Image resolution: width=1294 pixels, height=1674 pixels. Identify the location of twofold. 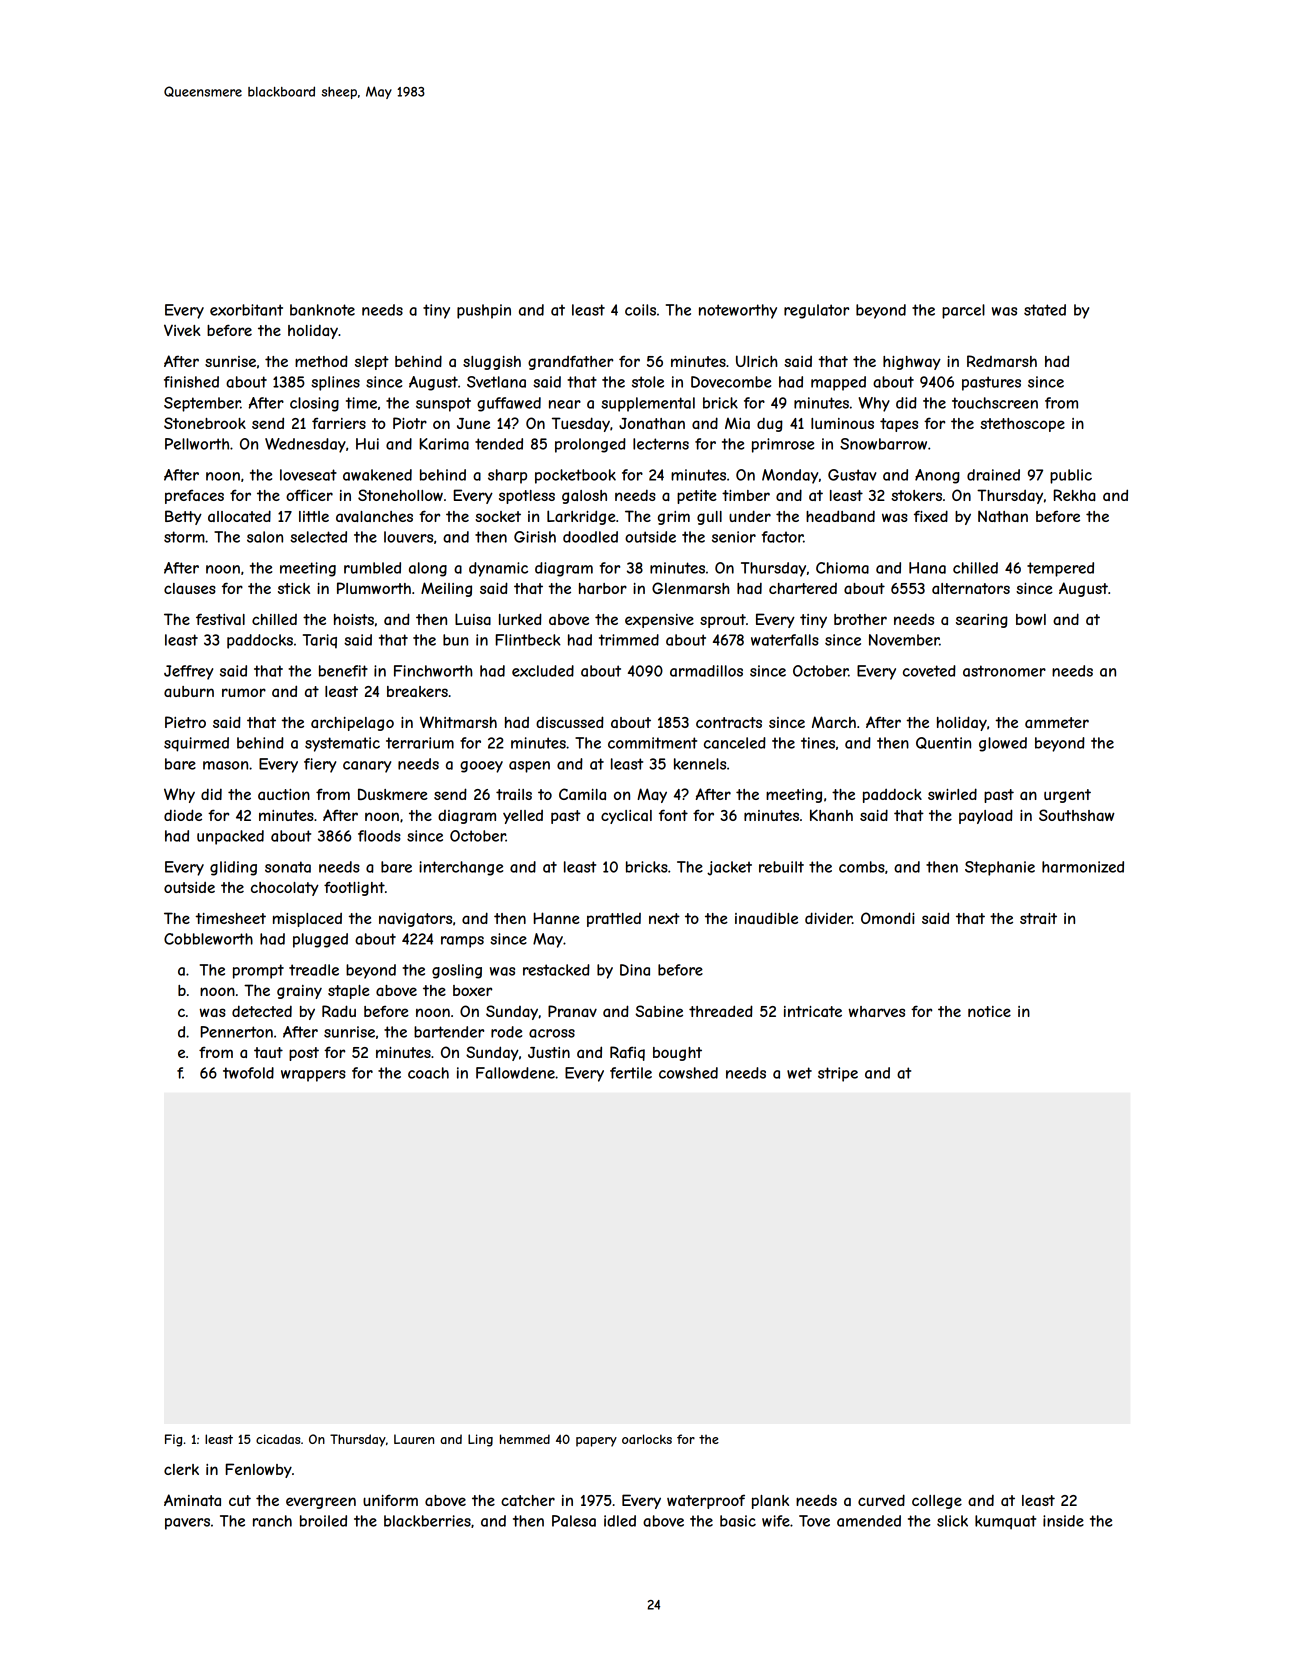
(248, 1073).
